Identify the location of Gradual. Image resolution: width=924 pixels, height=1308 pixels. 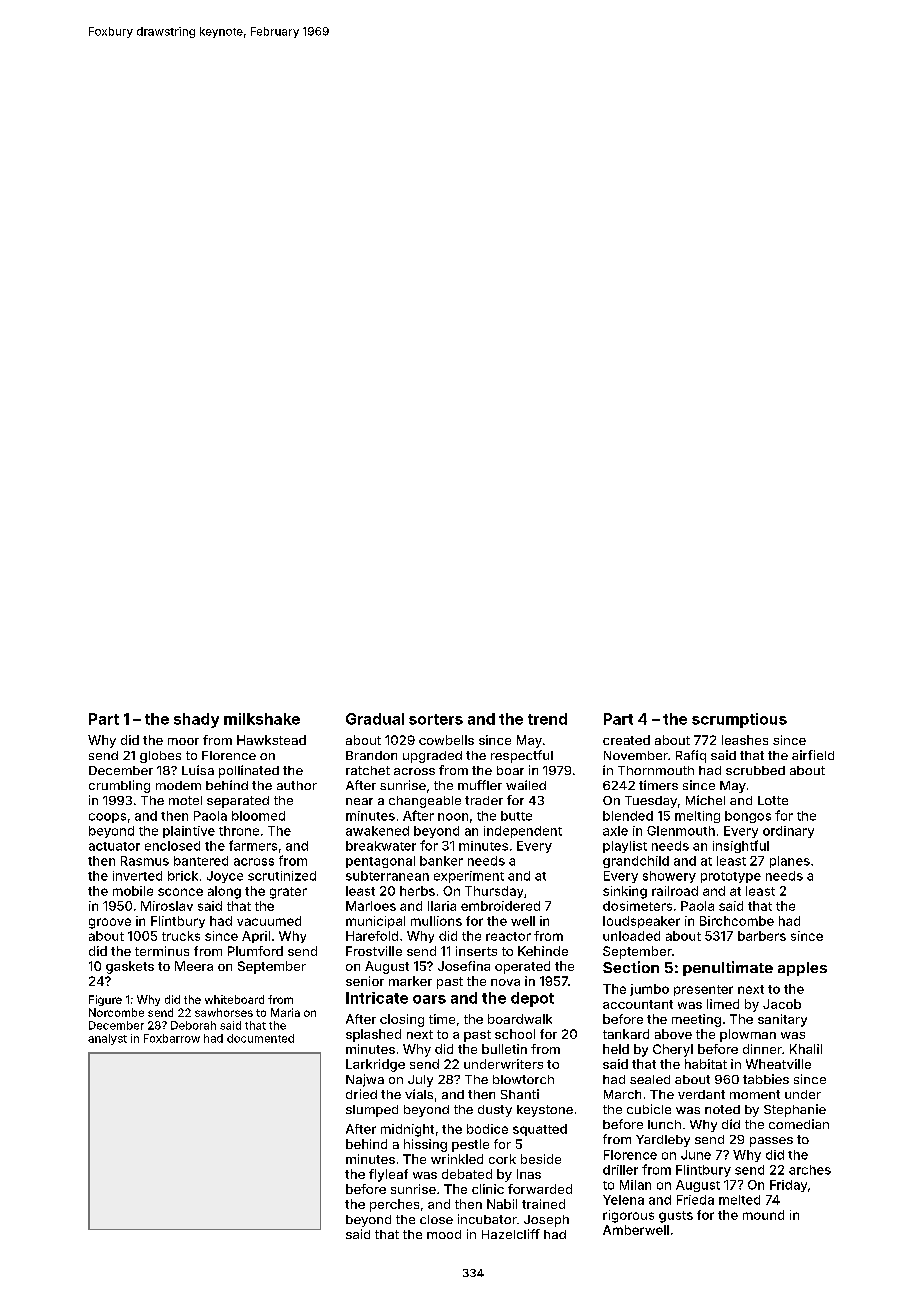
(375, 719).
